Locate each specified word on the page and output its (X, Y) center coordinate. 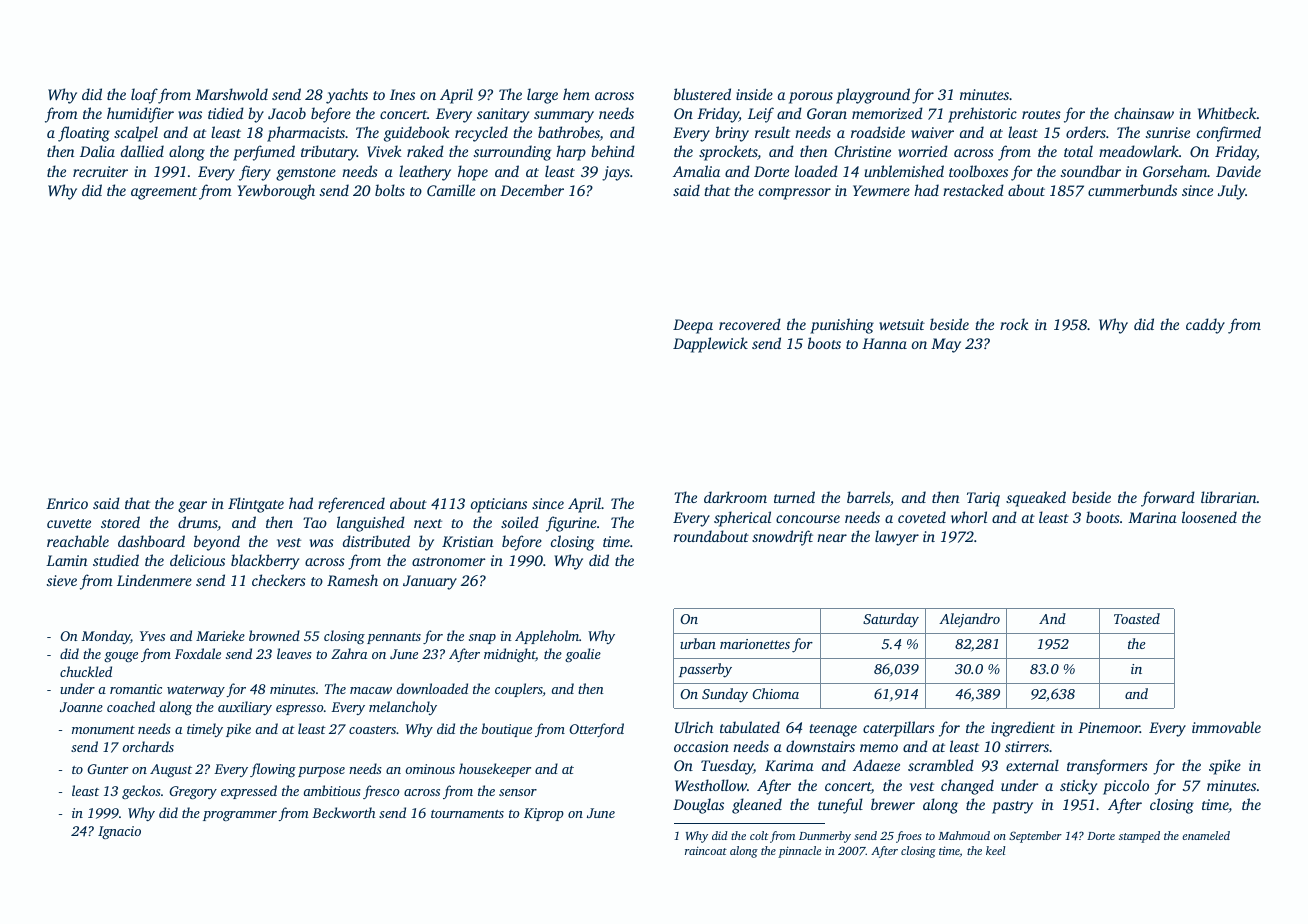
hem (576, 94)
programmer (240, 816)
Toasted (1137, 618)
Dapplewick (710, 345)
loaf (144, 96)
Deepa (693, 326)
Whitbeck (1227, 113)
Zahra (349, 653)
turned (794, 497)
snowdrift (782, 538)
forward (1168, 499)
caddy (1205, 326)
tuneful (840, 806)
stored (120, 522)
